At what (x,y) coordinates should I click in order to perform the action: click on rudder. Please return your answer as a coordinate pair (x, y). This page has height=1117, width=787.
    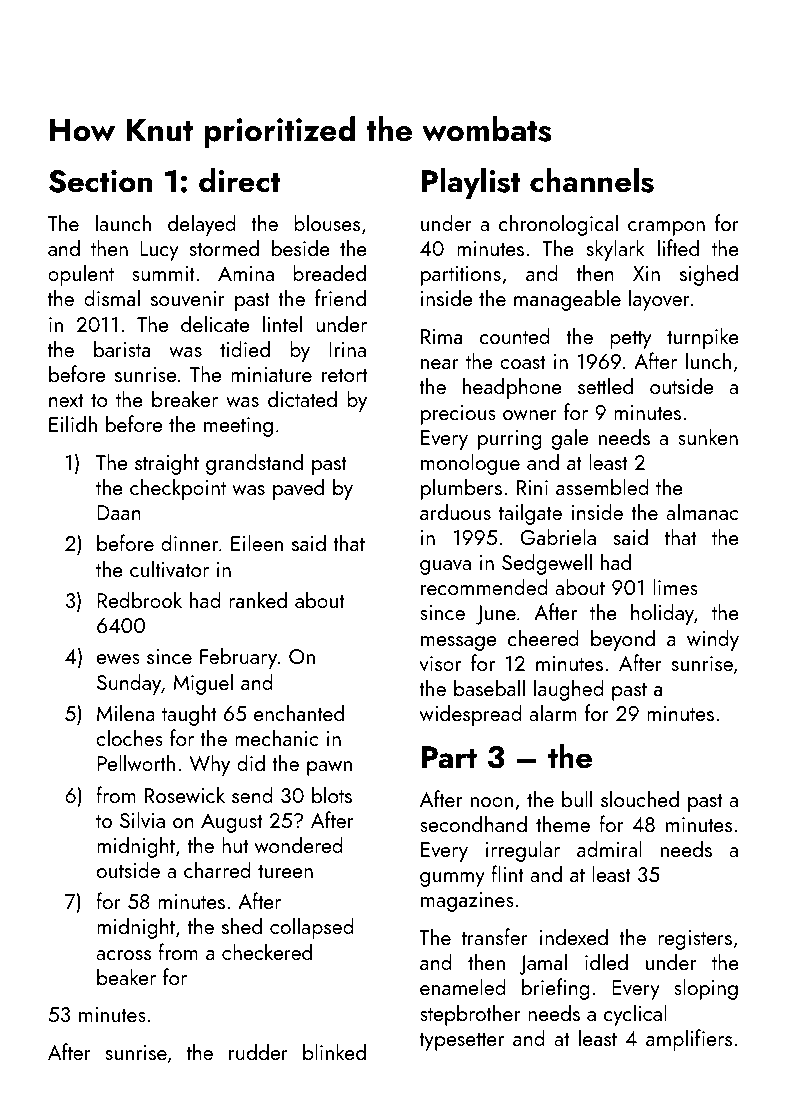
    Looking at the image, I should click on (258, 1051).
